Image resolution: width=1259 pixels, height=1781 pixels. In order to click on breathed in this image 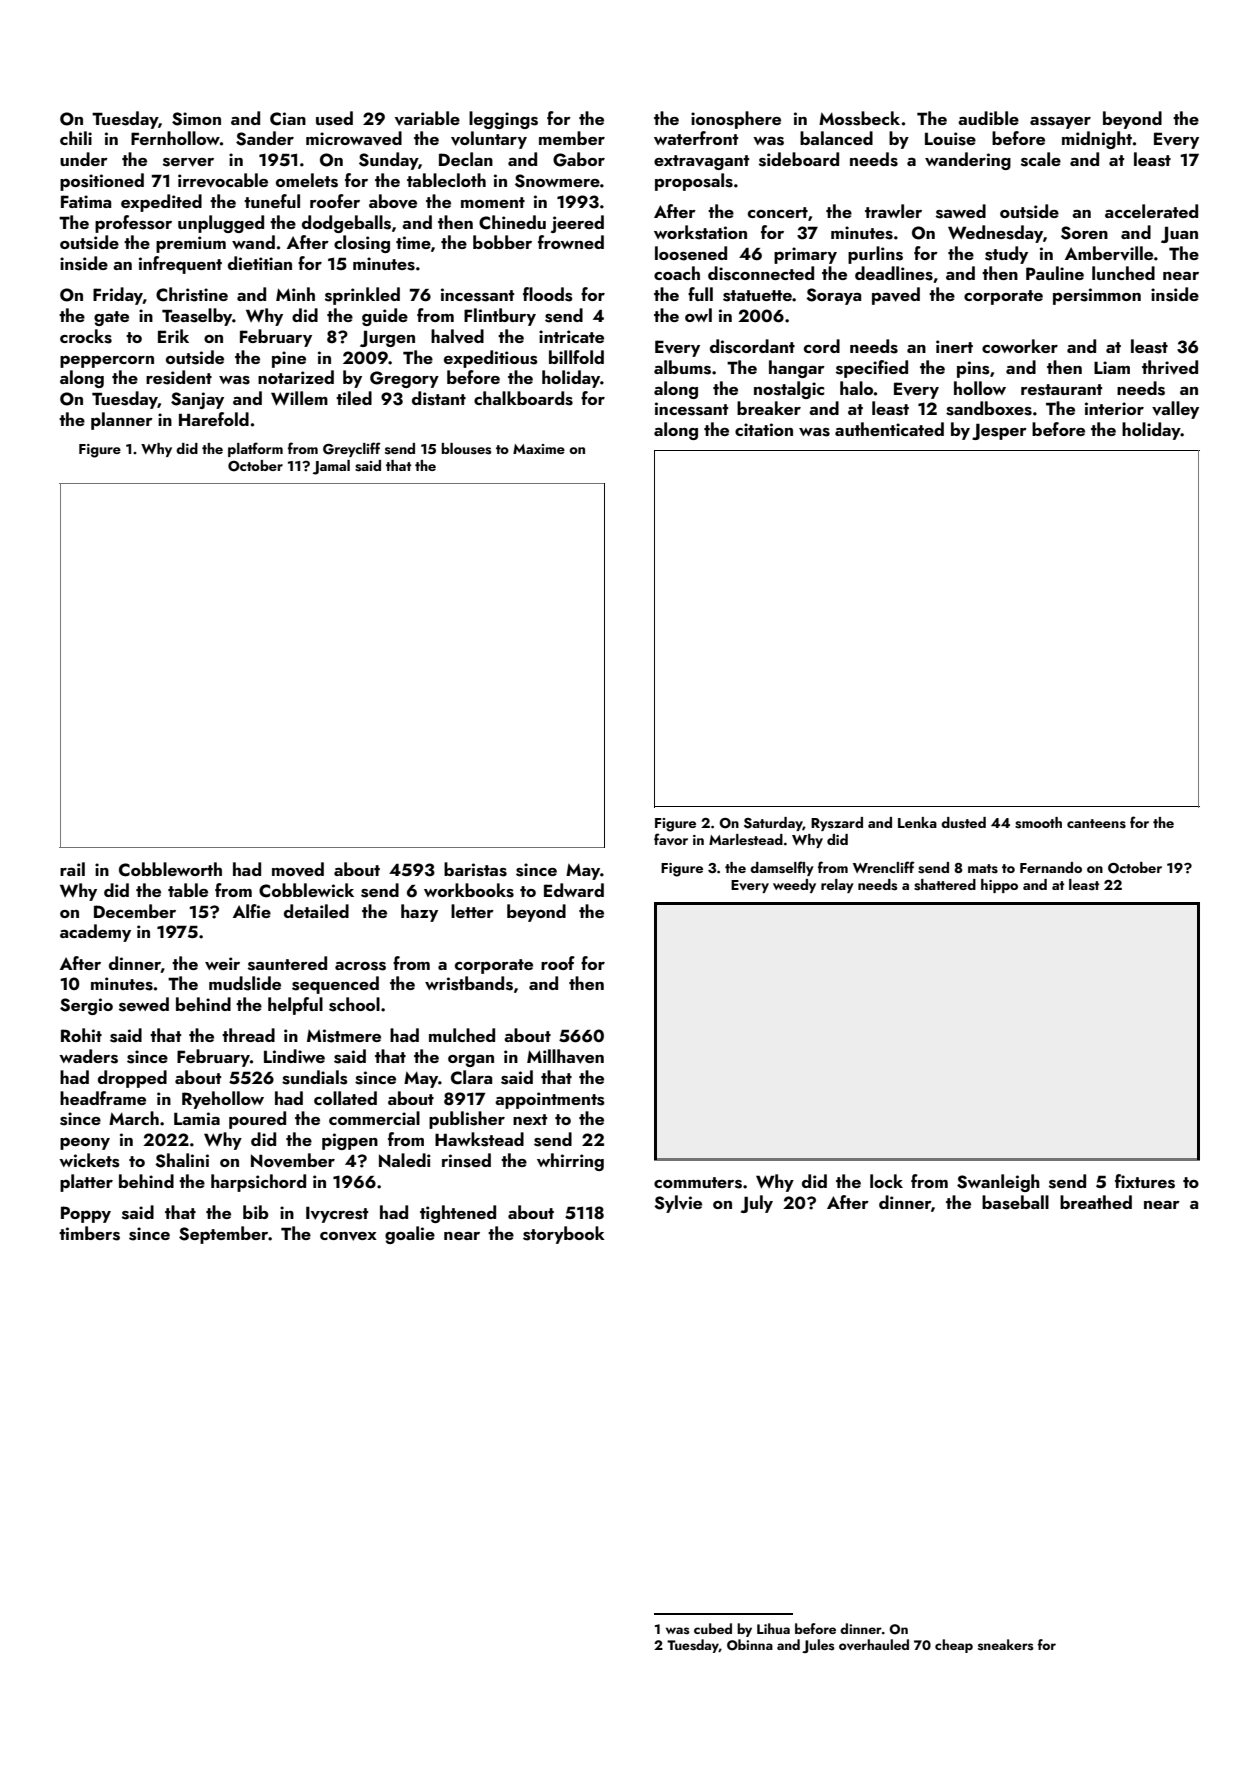, I will do `click(1096, 1202)`.
